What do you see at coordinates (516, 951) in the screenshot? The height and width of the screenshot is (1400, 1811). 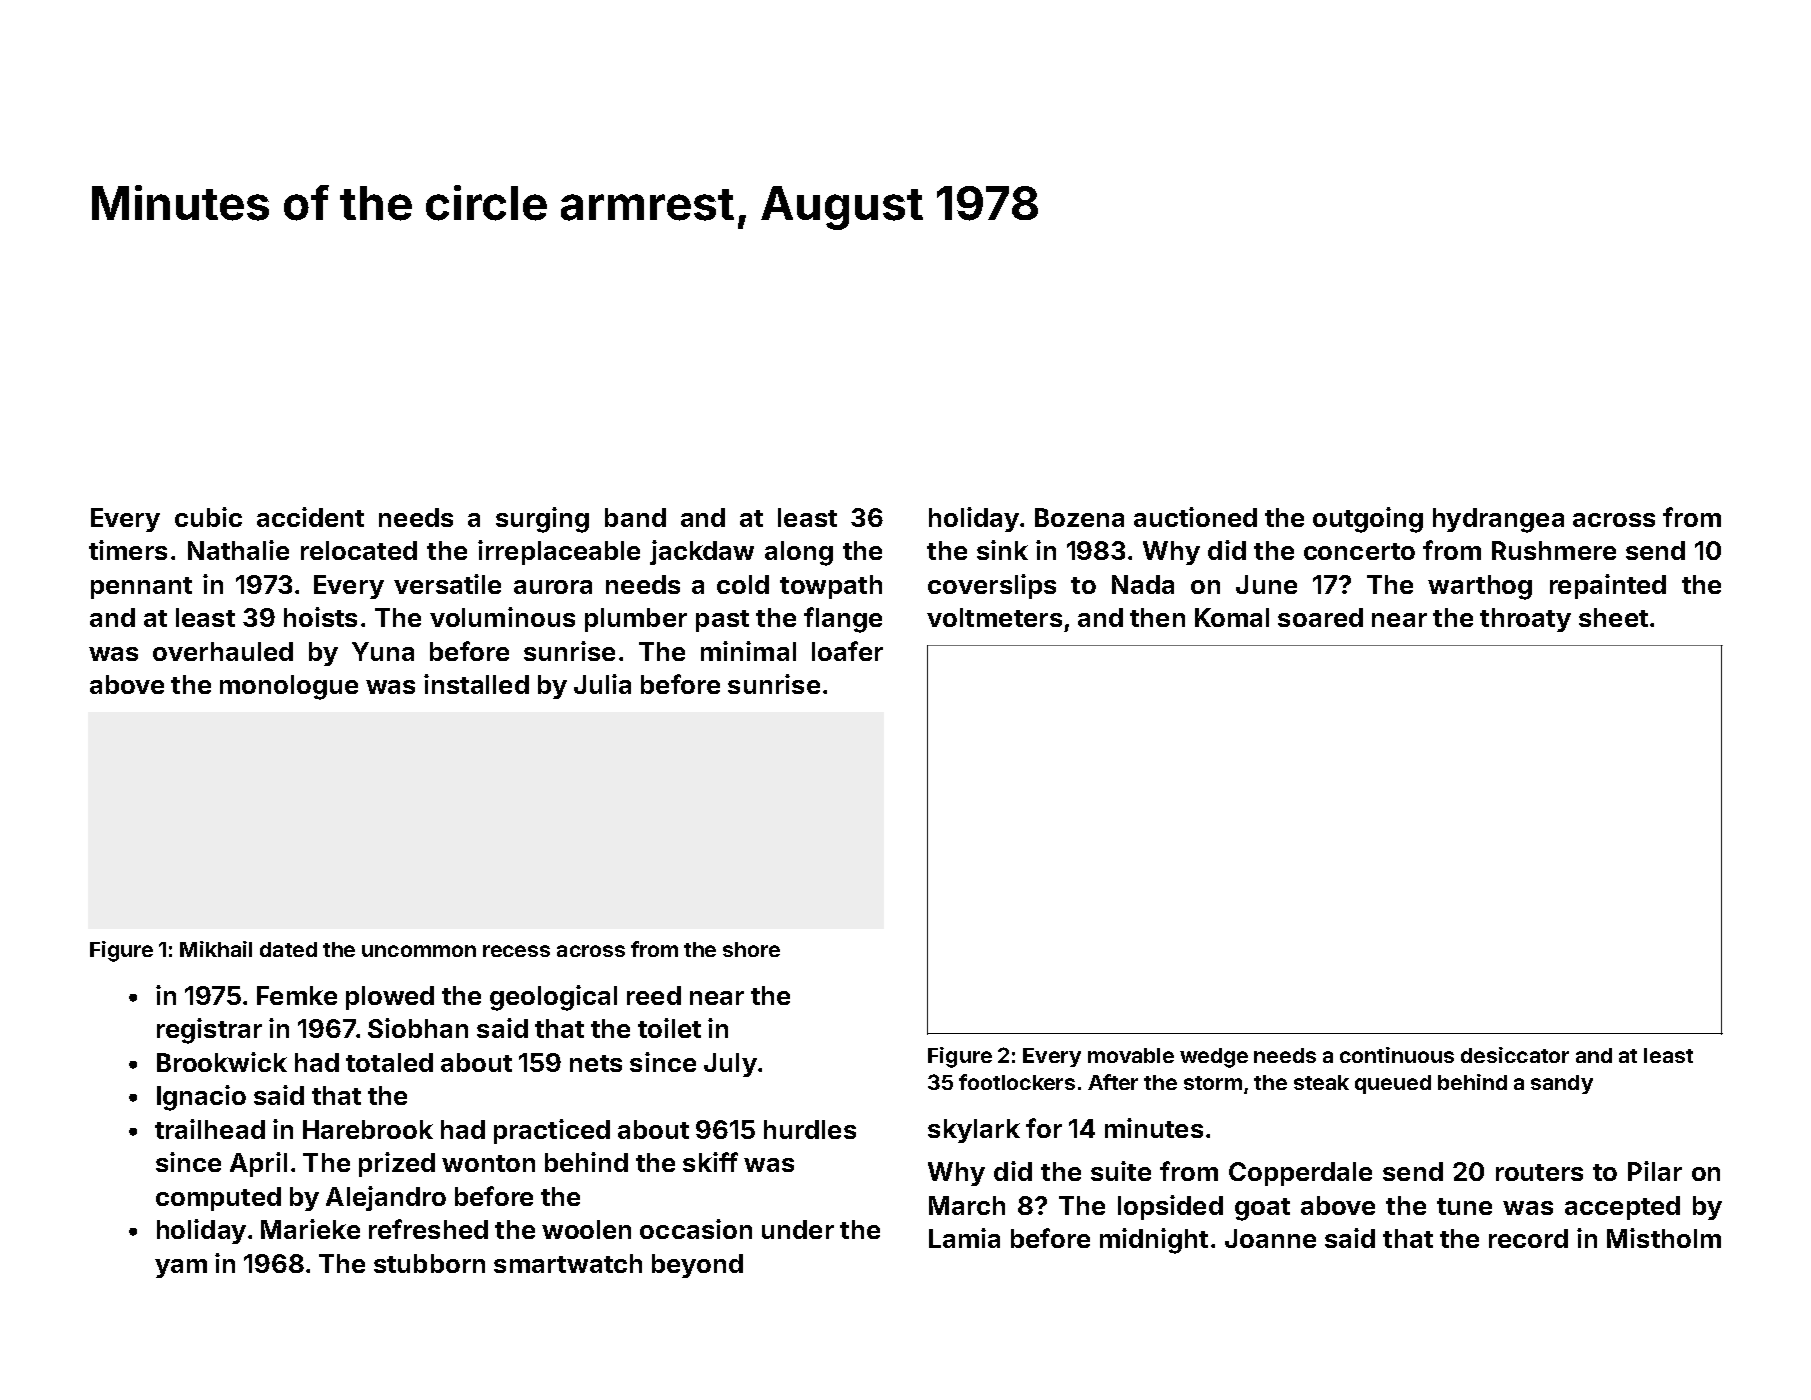 I see `recess` at bounding box center [516, 951].
